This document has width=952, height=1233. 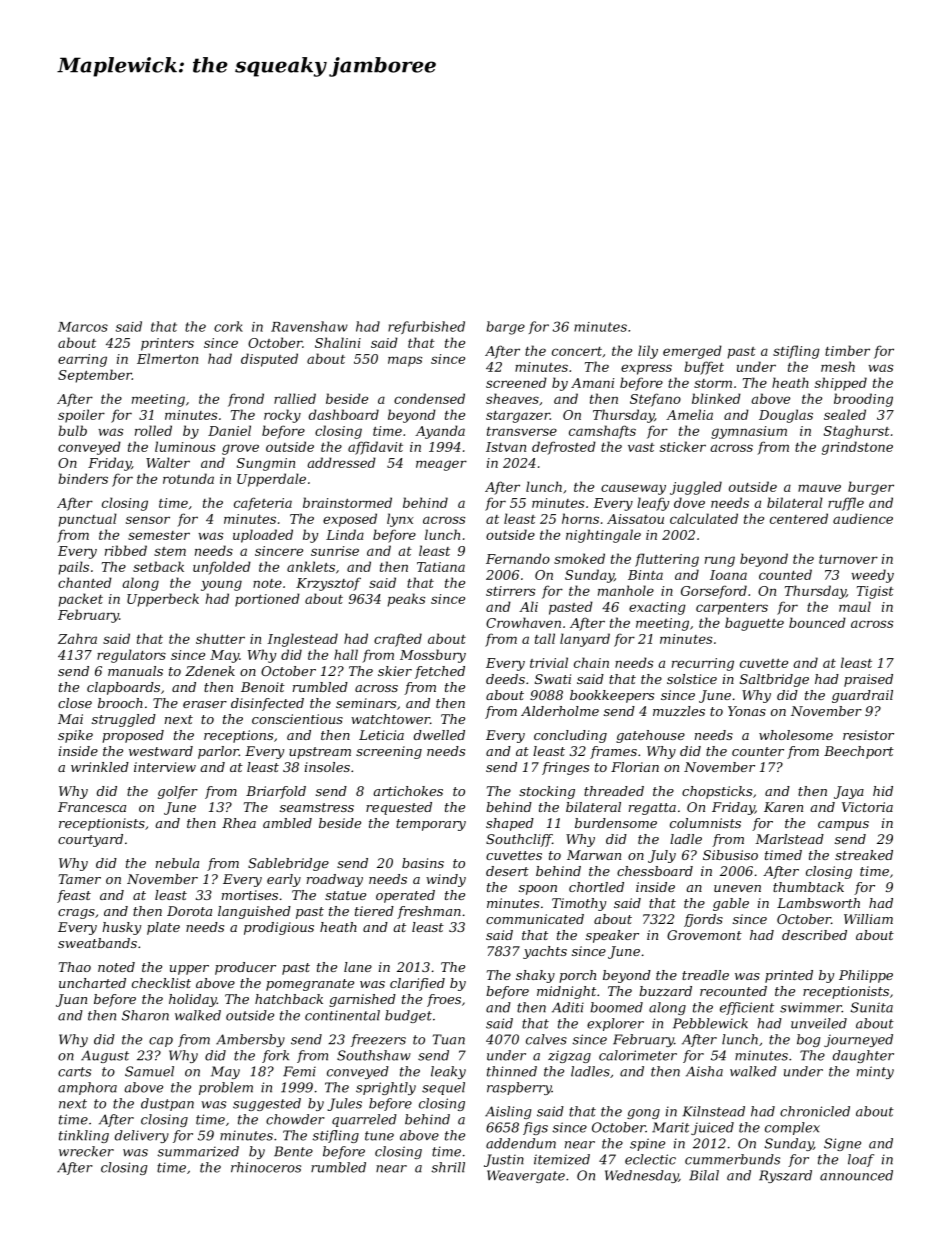 I want to click on calculated, so click(x=704, y=518).
